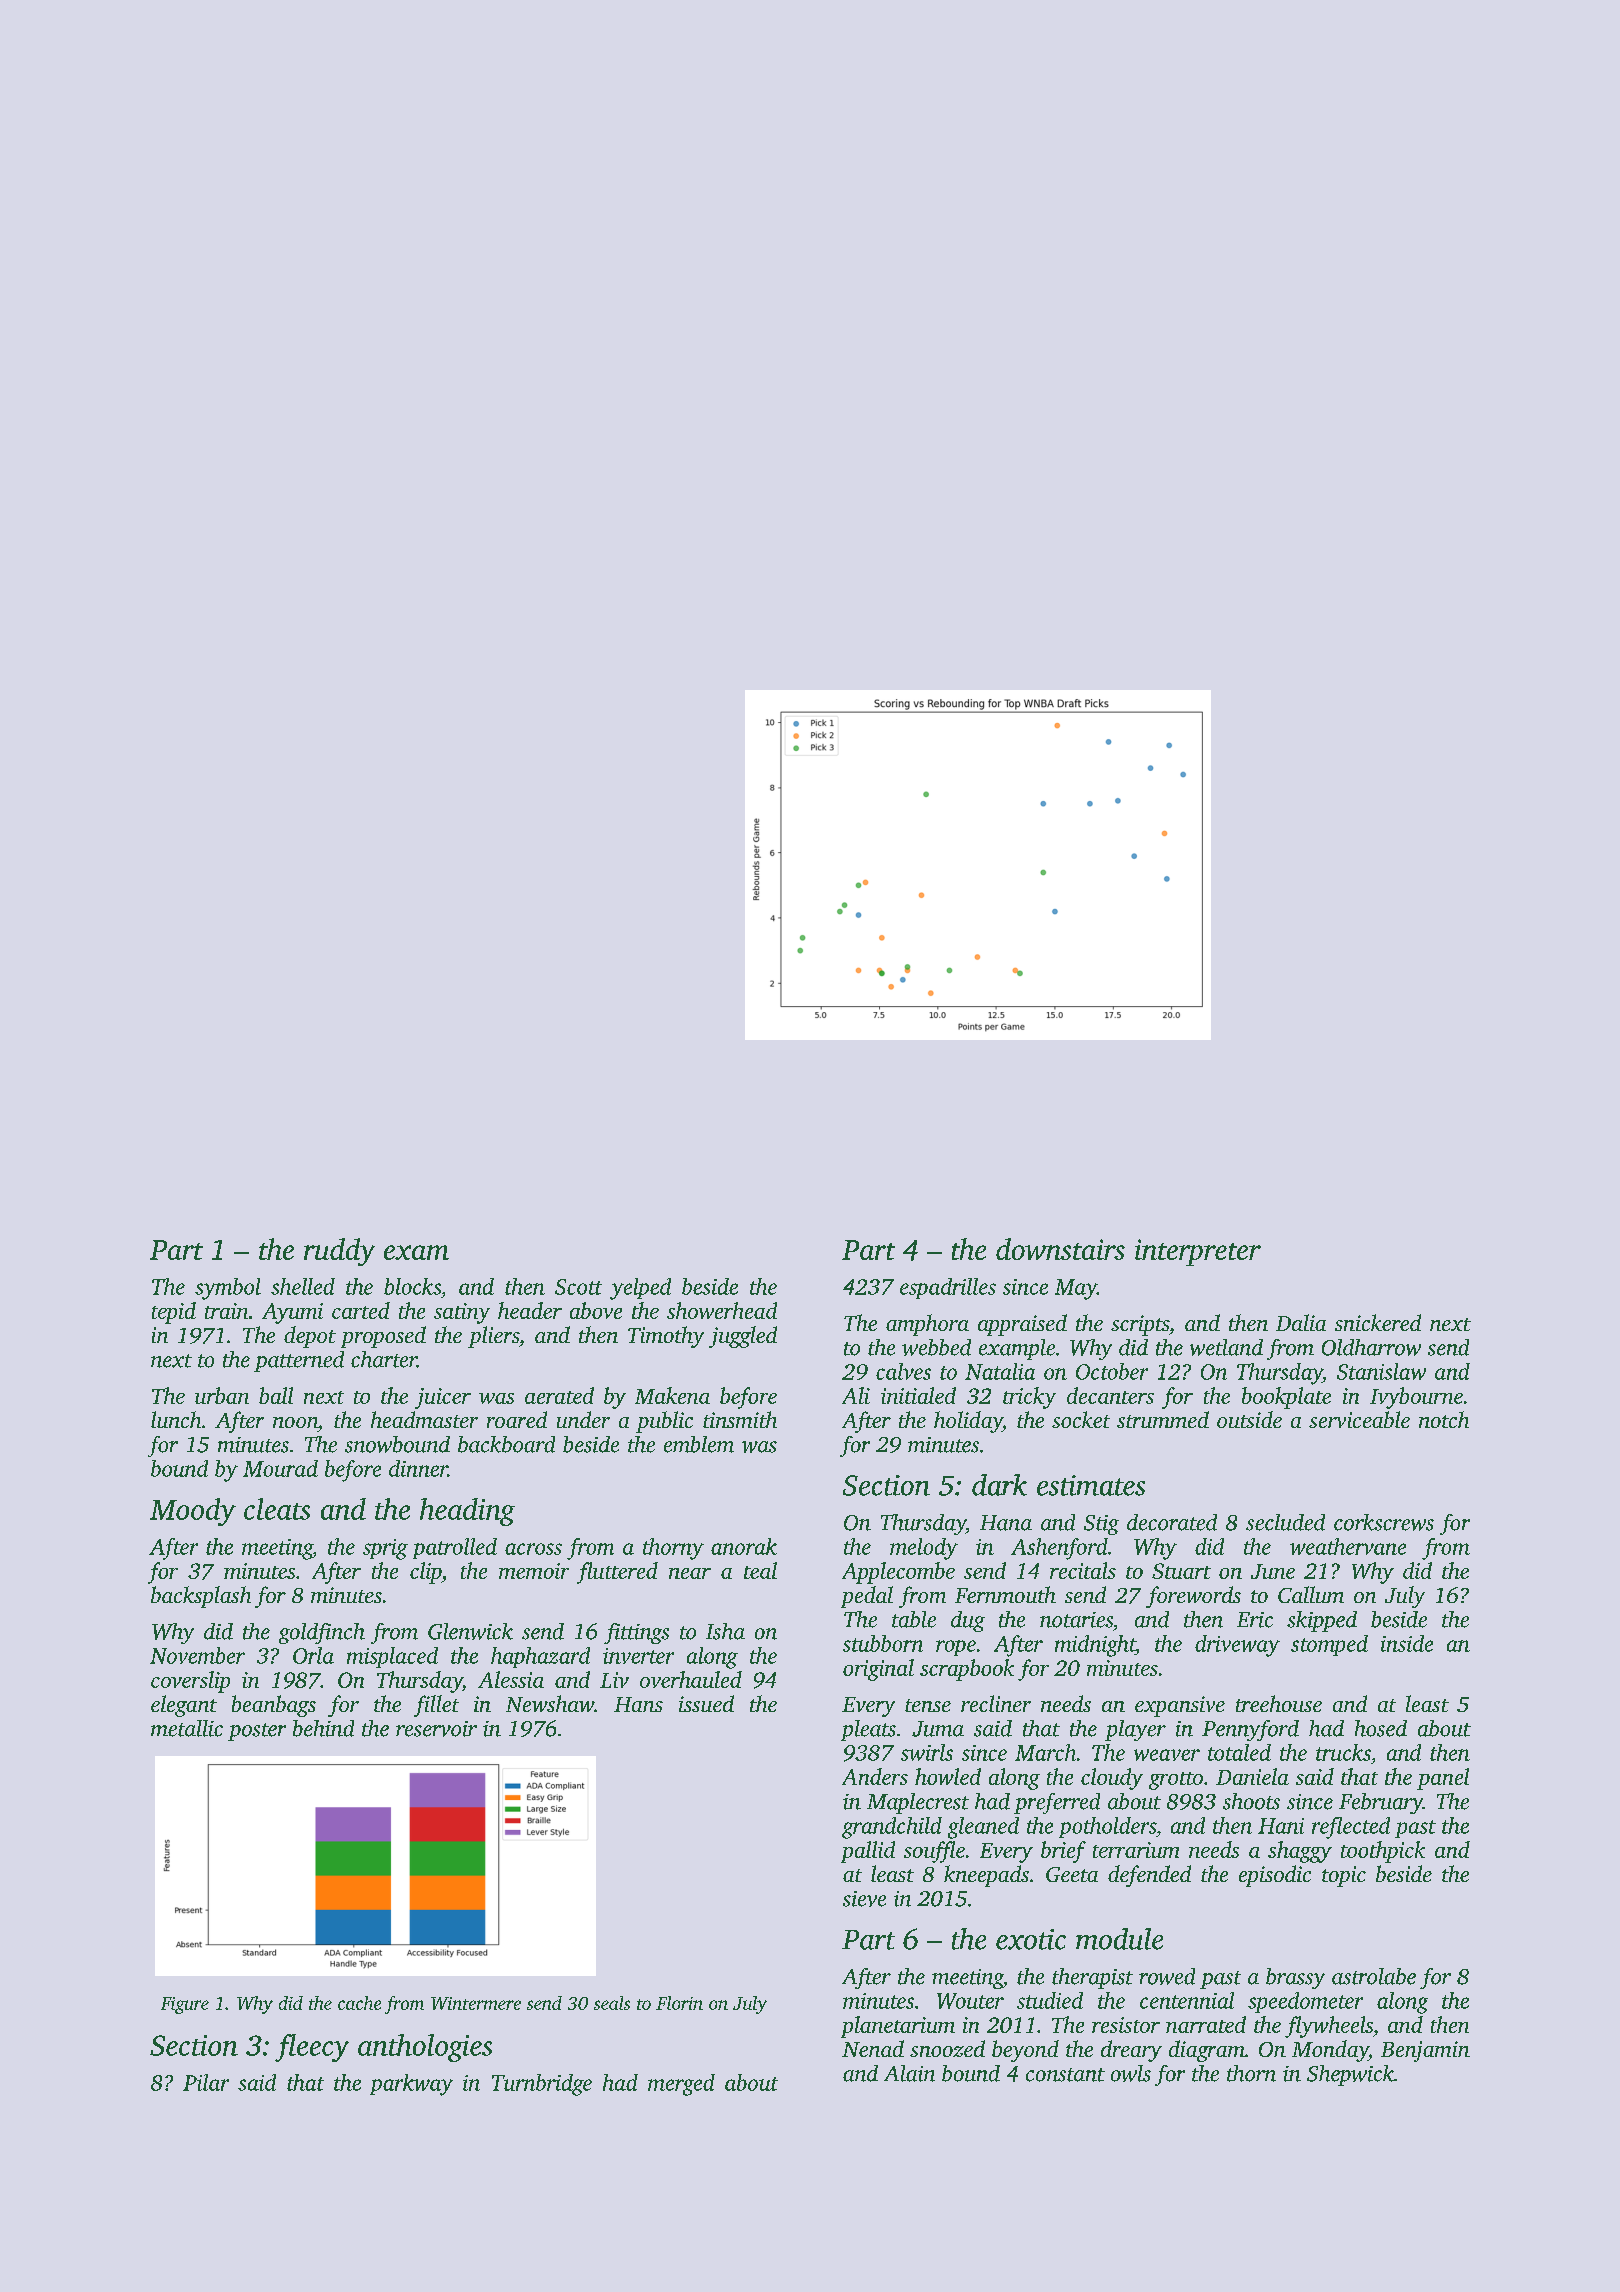  I want to click on panel, so click(1443, 1779).
